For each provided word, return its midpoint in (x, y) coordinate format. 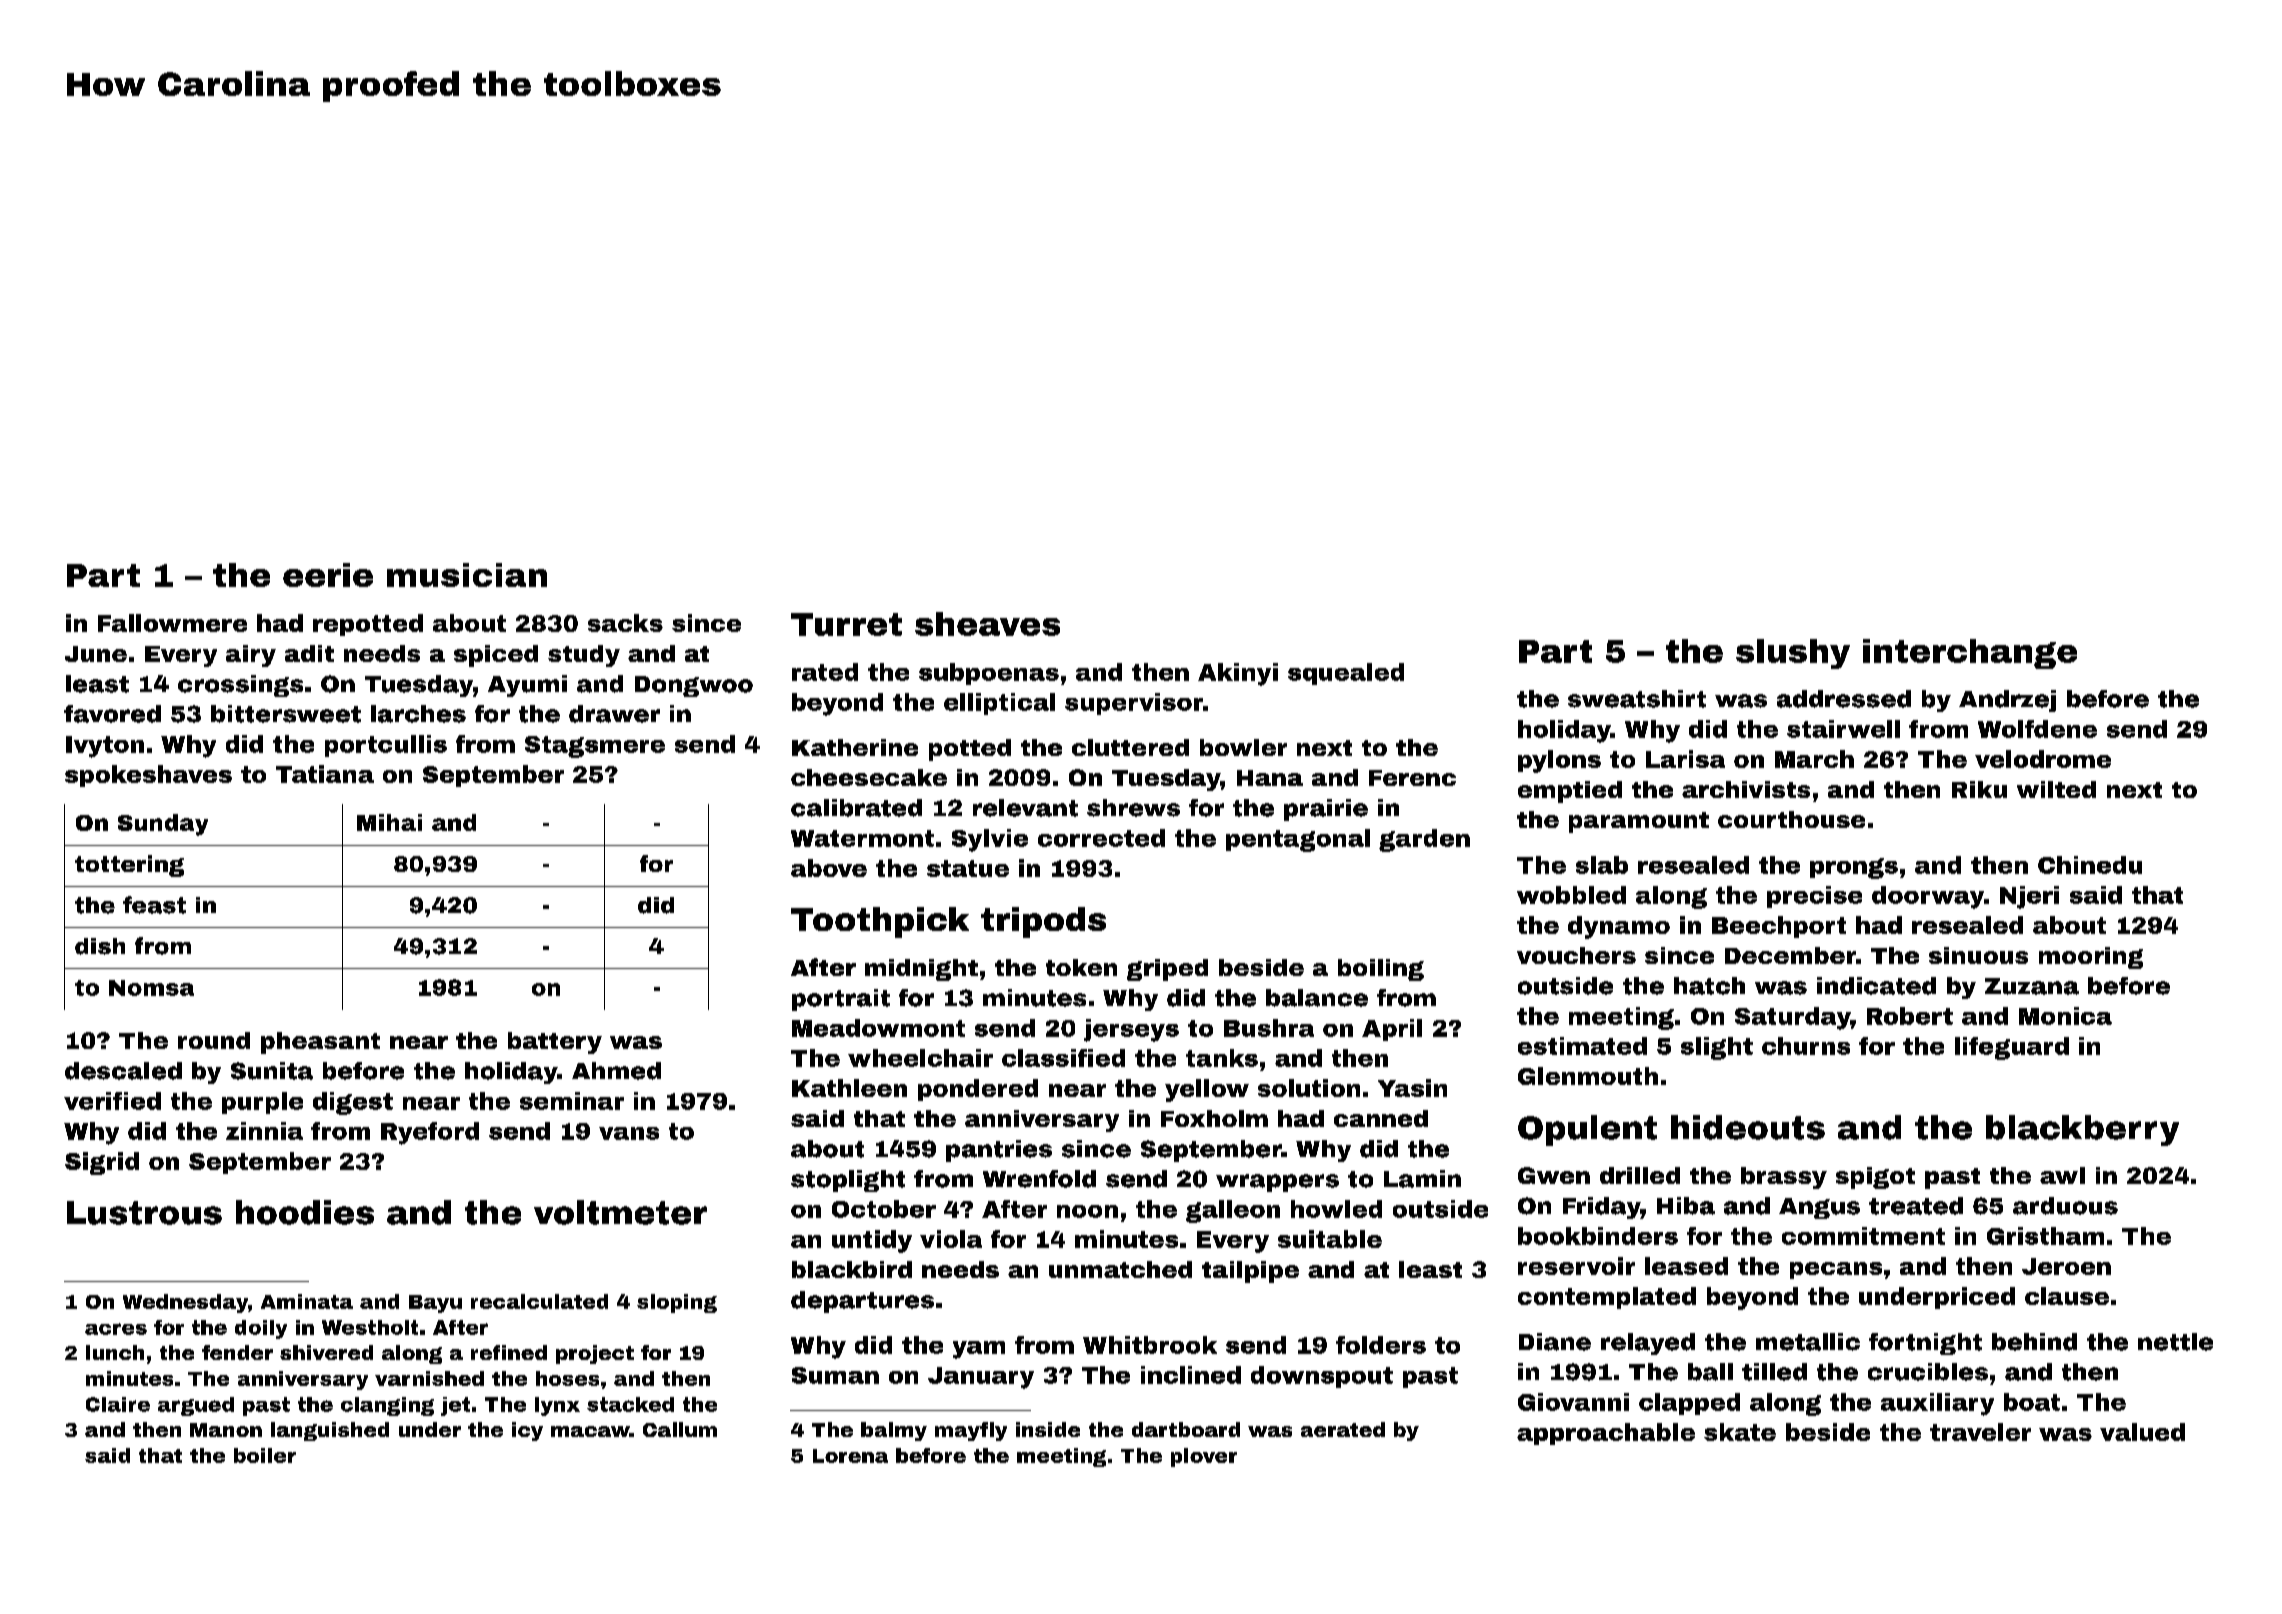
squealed (1346, 674)
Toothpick (880, 922)
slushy (1793, 654)
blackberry (2082, 1130)
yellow (1207, 1090)
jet (455, 1406)
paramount (1639, 822)
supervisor (1134, 704)
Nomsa (151, 988)
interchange (1970, 654)
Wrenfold (1039, 1179)
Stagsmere (595, 747)
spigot (1875, 1178)
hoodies (305, 1212)
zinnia (264, 1131)
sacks (625, 623)
